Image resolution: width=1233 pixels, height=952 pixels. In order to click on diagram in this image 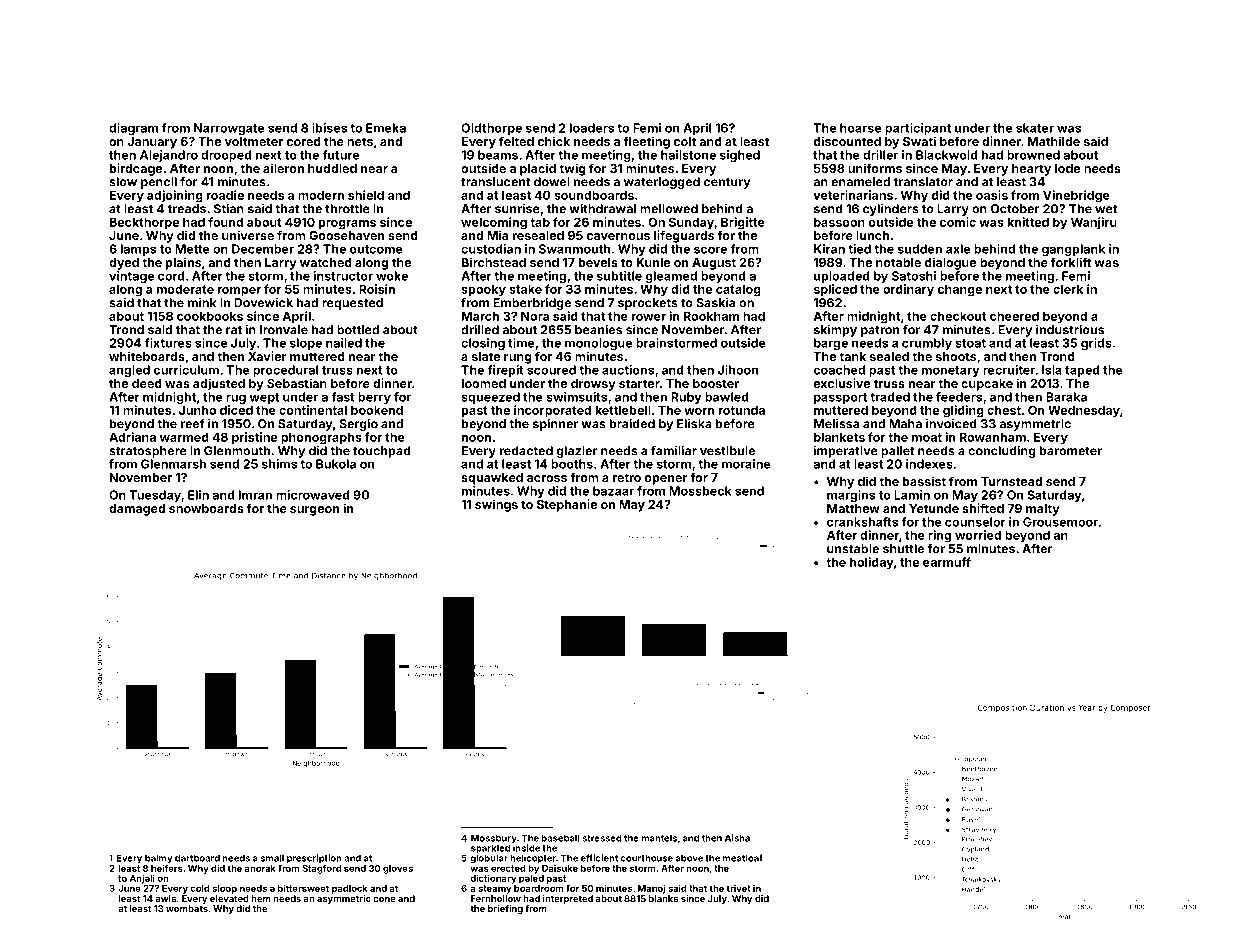, I will do `click(133, 129)`.
